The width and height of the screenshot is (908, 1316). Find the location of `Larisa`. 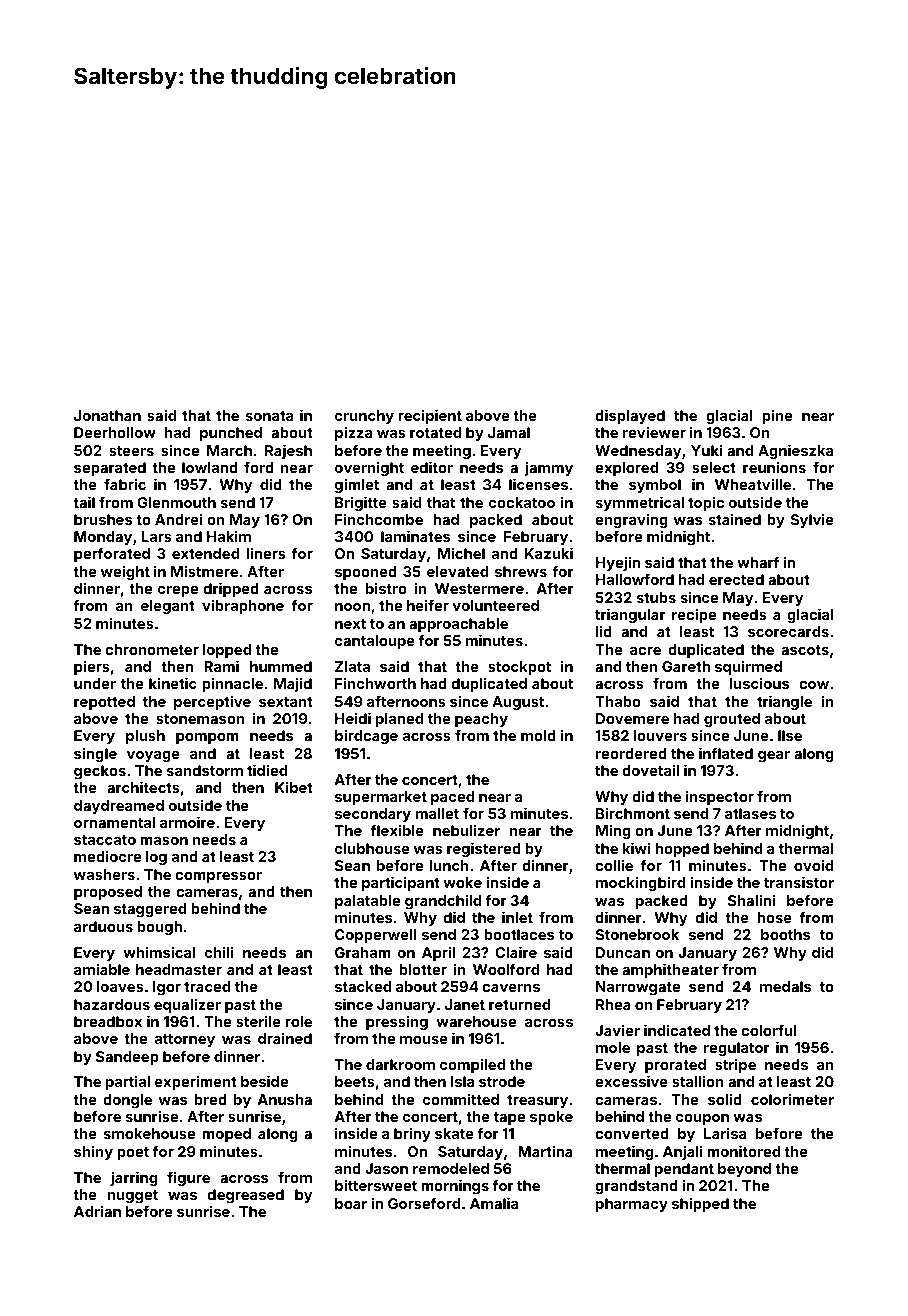

Larisa is located at coordinates (725, 1133).
